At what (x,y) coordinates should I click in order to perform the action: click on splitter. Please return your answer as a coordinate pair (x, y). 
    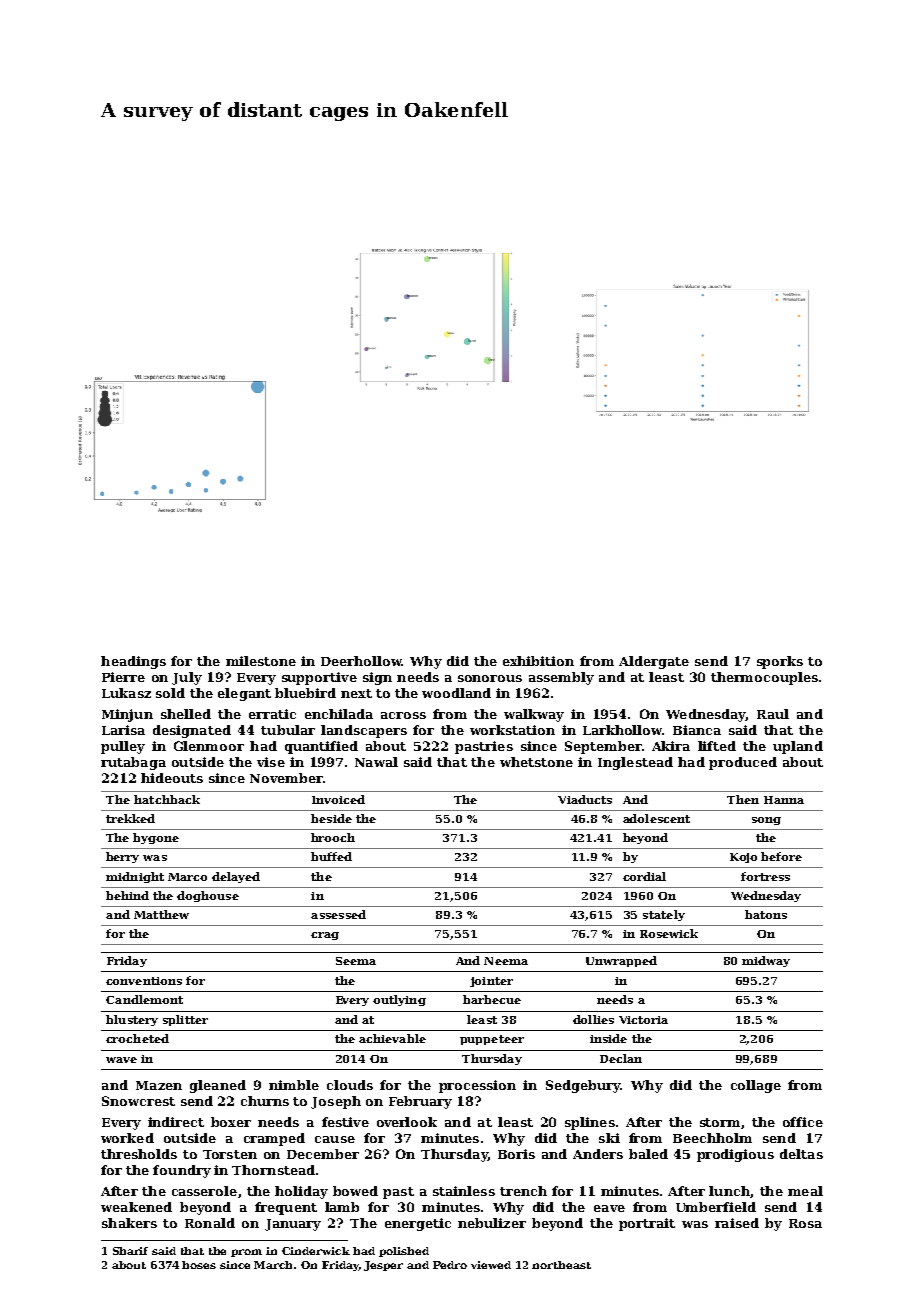
    Looking at the image, I should click on (185, 1020).
